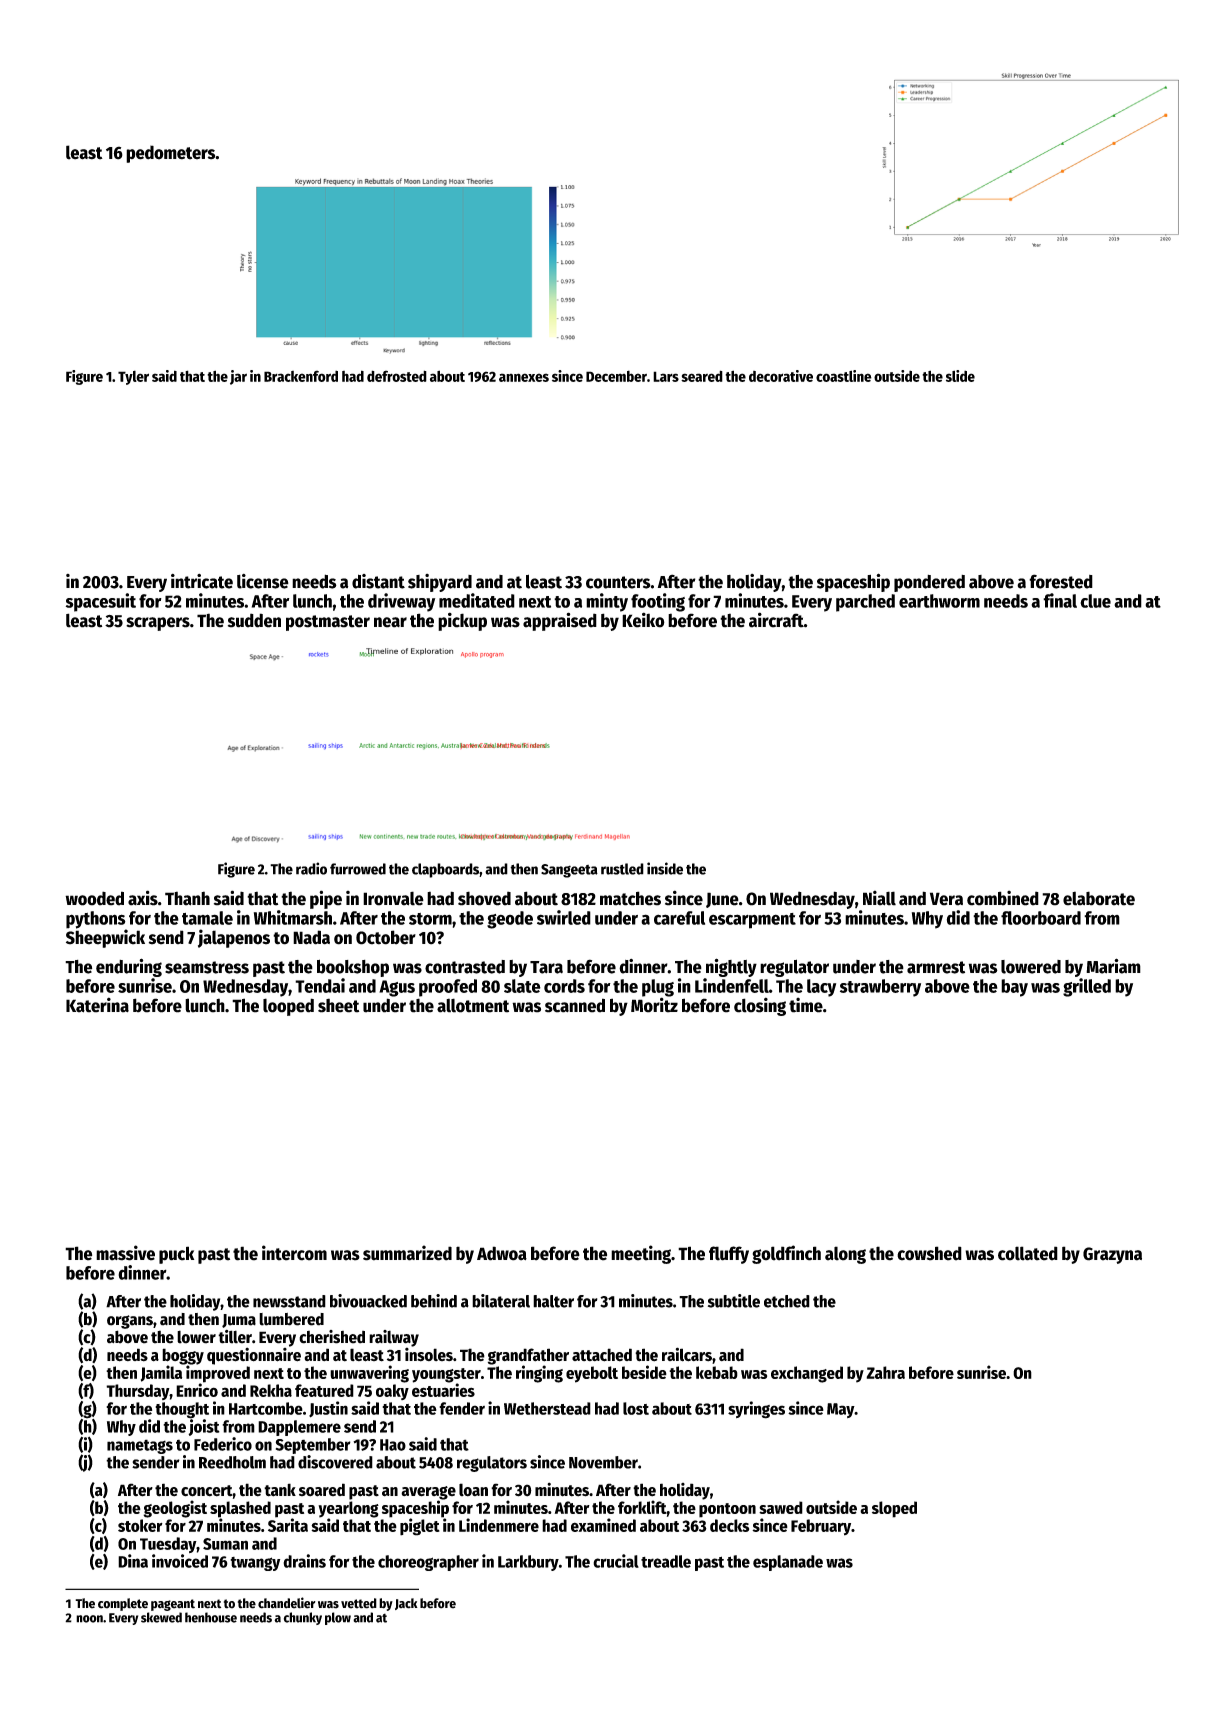 This screenshot has width=1227, height=1736. What do you see at coordinates (960, 376) in the screenshot?
I see `slide` at bounding box center [960, 376].
